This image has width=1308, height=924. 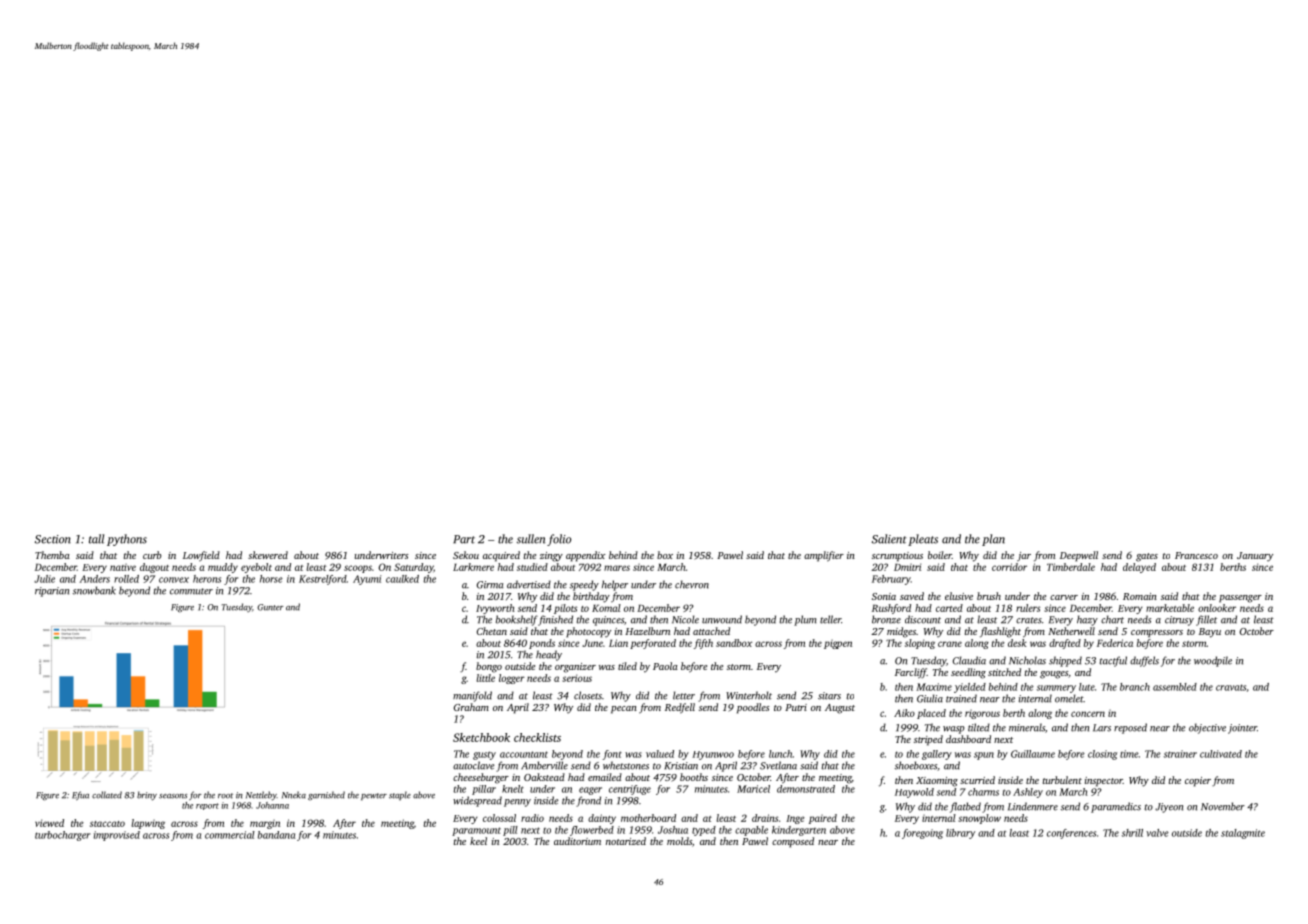 What do you see at coordinates (464, 539) in the image?
I see `Part` at bounding box center [464, 539].
